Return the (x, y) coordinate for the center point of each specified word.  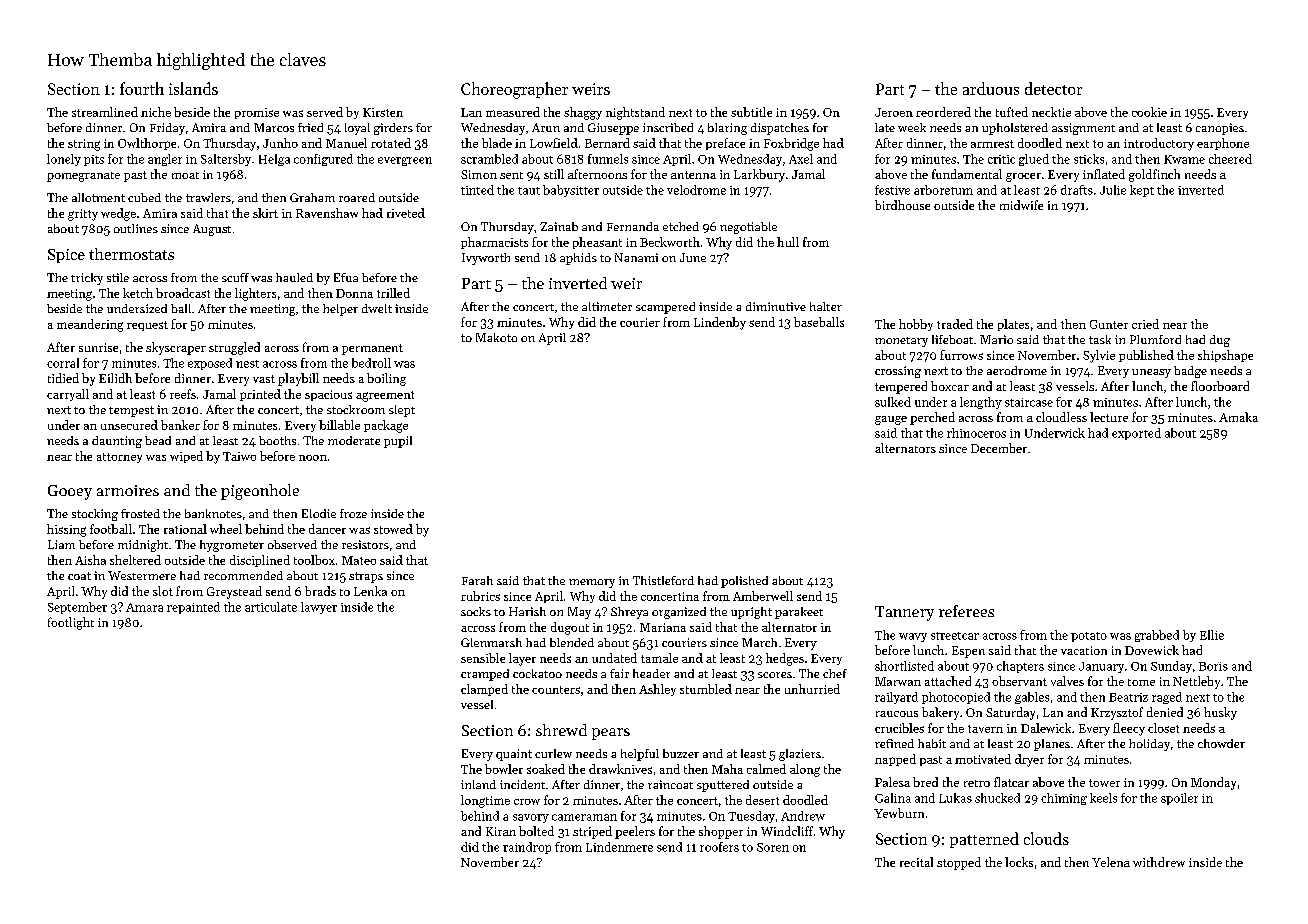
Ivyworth (486, 259)
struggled (234, 348)
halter (826, 306)
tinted (477, 190)
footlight (71, 623)
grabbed (1157, 636)
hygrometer (232, 546)
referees (966, 611)
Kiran (501, 831)
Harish (527, 611)
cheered (1230, 159)
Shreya (629, 613)
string (84, 145)
